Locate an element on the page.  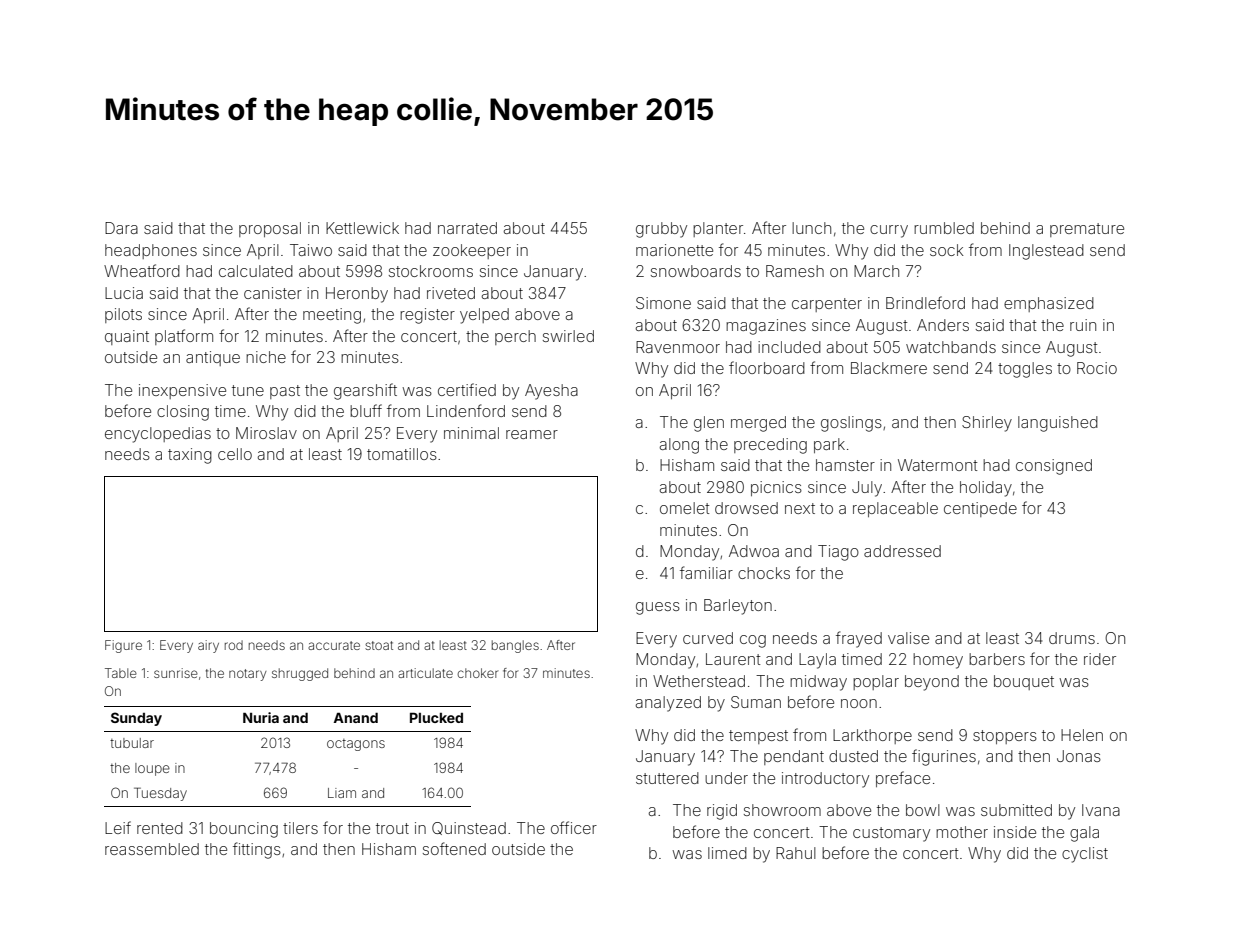
emphasized is located at coordinates (1049, 304).
